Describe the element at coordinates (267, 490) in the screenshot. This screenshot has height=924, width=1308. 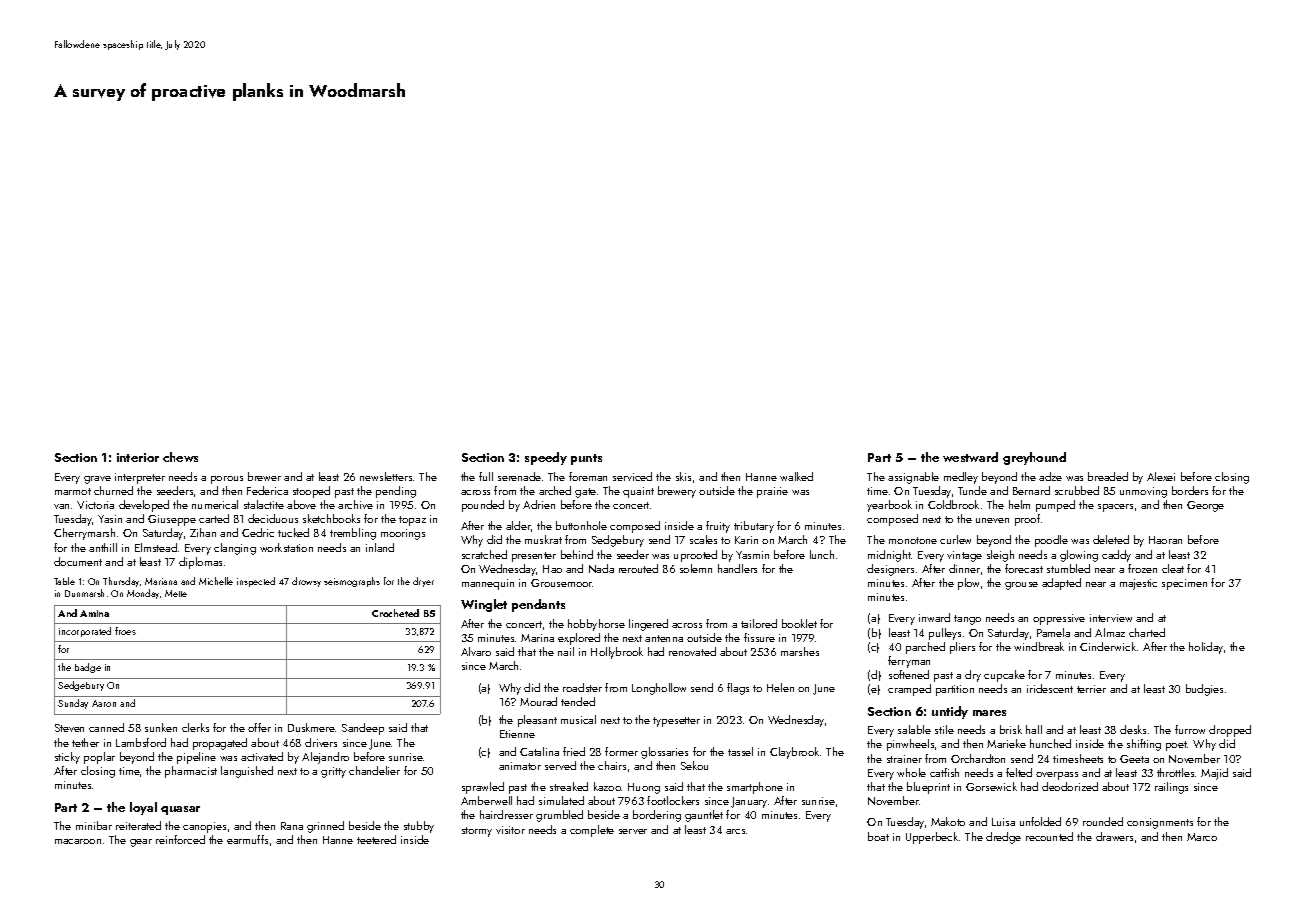
I see `Federica` at that location.
